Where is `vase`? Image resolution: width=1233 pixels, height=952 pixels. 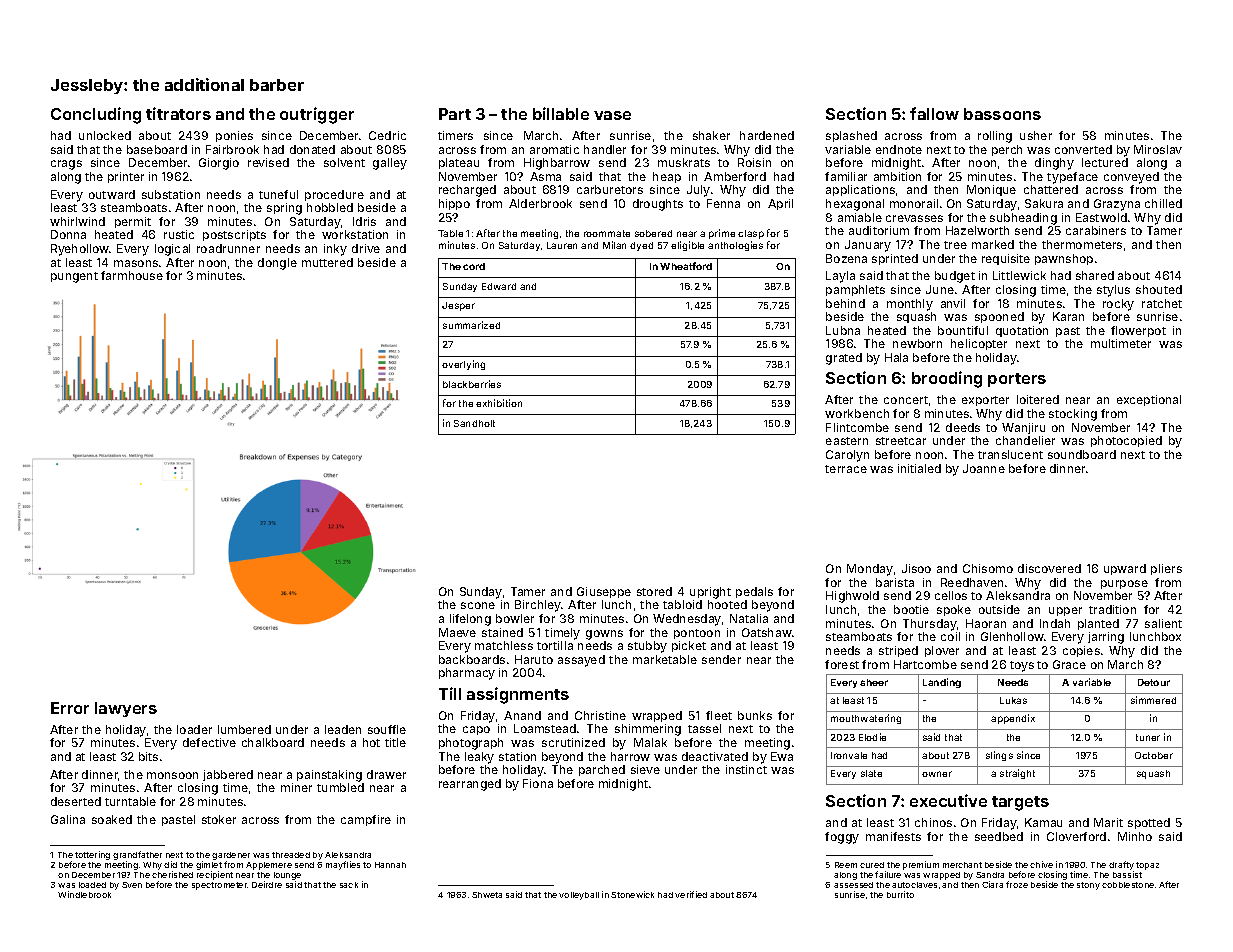 vase is located at coordinates (612, 115).
